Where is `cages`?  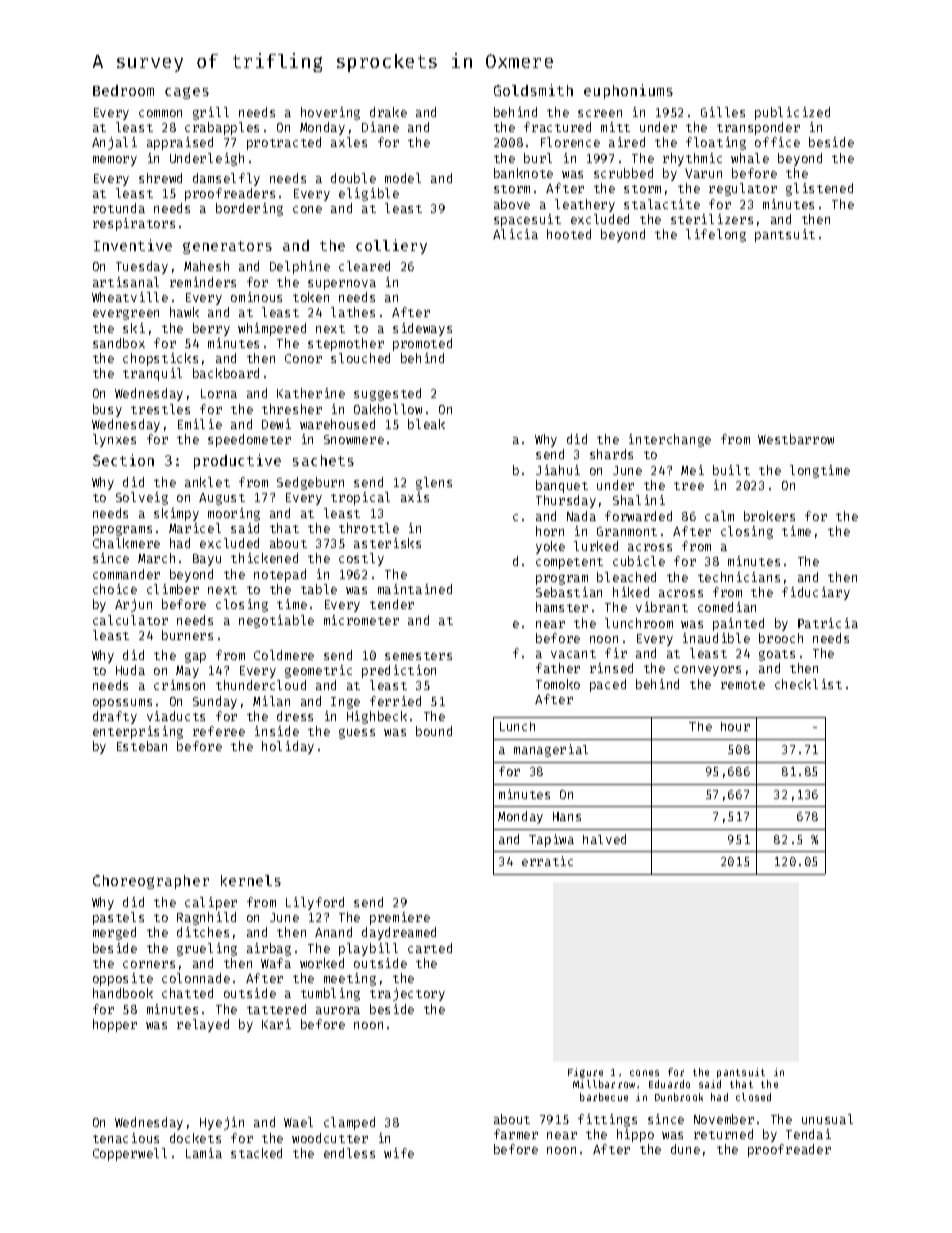
cages is located at coordinates (187, 93).
